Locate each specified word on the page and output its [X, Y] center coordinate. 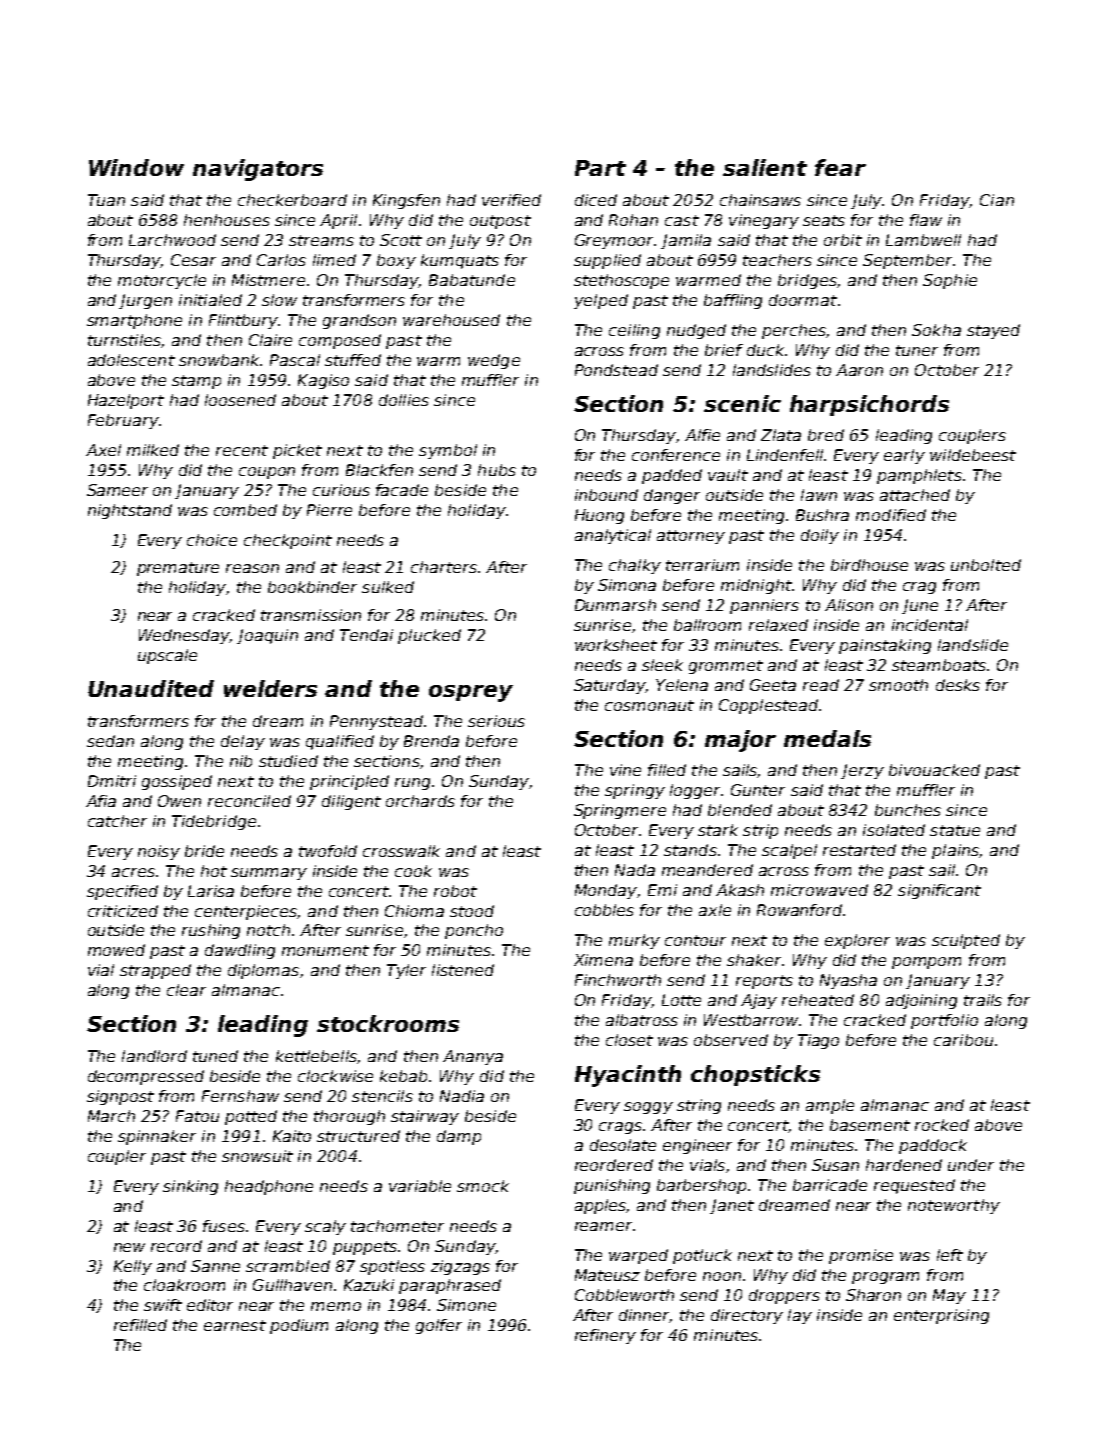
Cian [997, 200]
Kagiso [323, 381]
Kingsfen [406, 201]
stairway [425, 1117]
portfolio [944, 1021]
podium [299, 1326]
